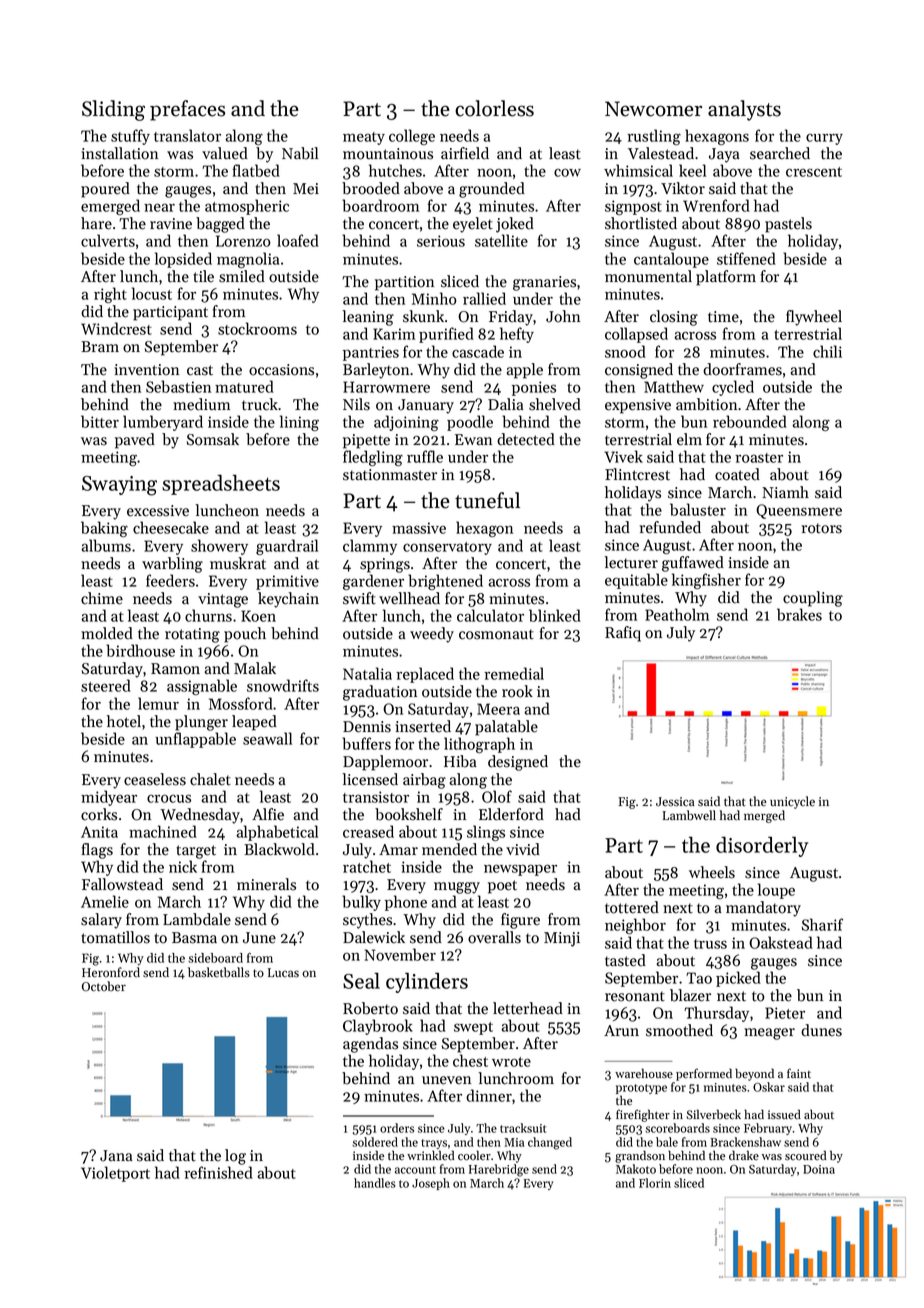  What do you see at coordinates (621, 1030) in the screenshot?
I see `Arun` at bounding box center [621, 1030].
